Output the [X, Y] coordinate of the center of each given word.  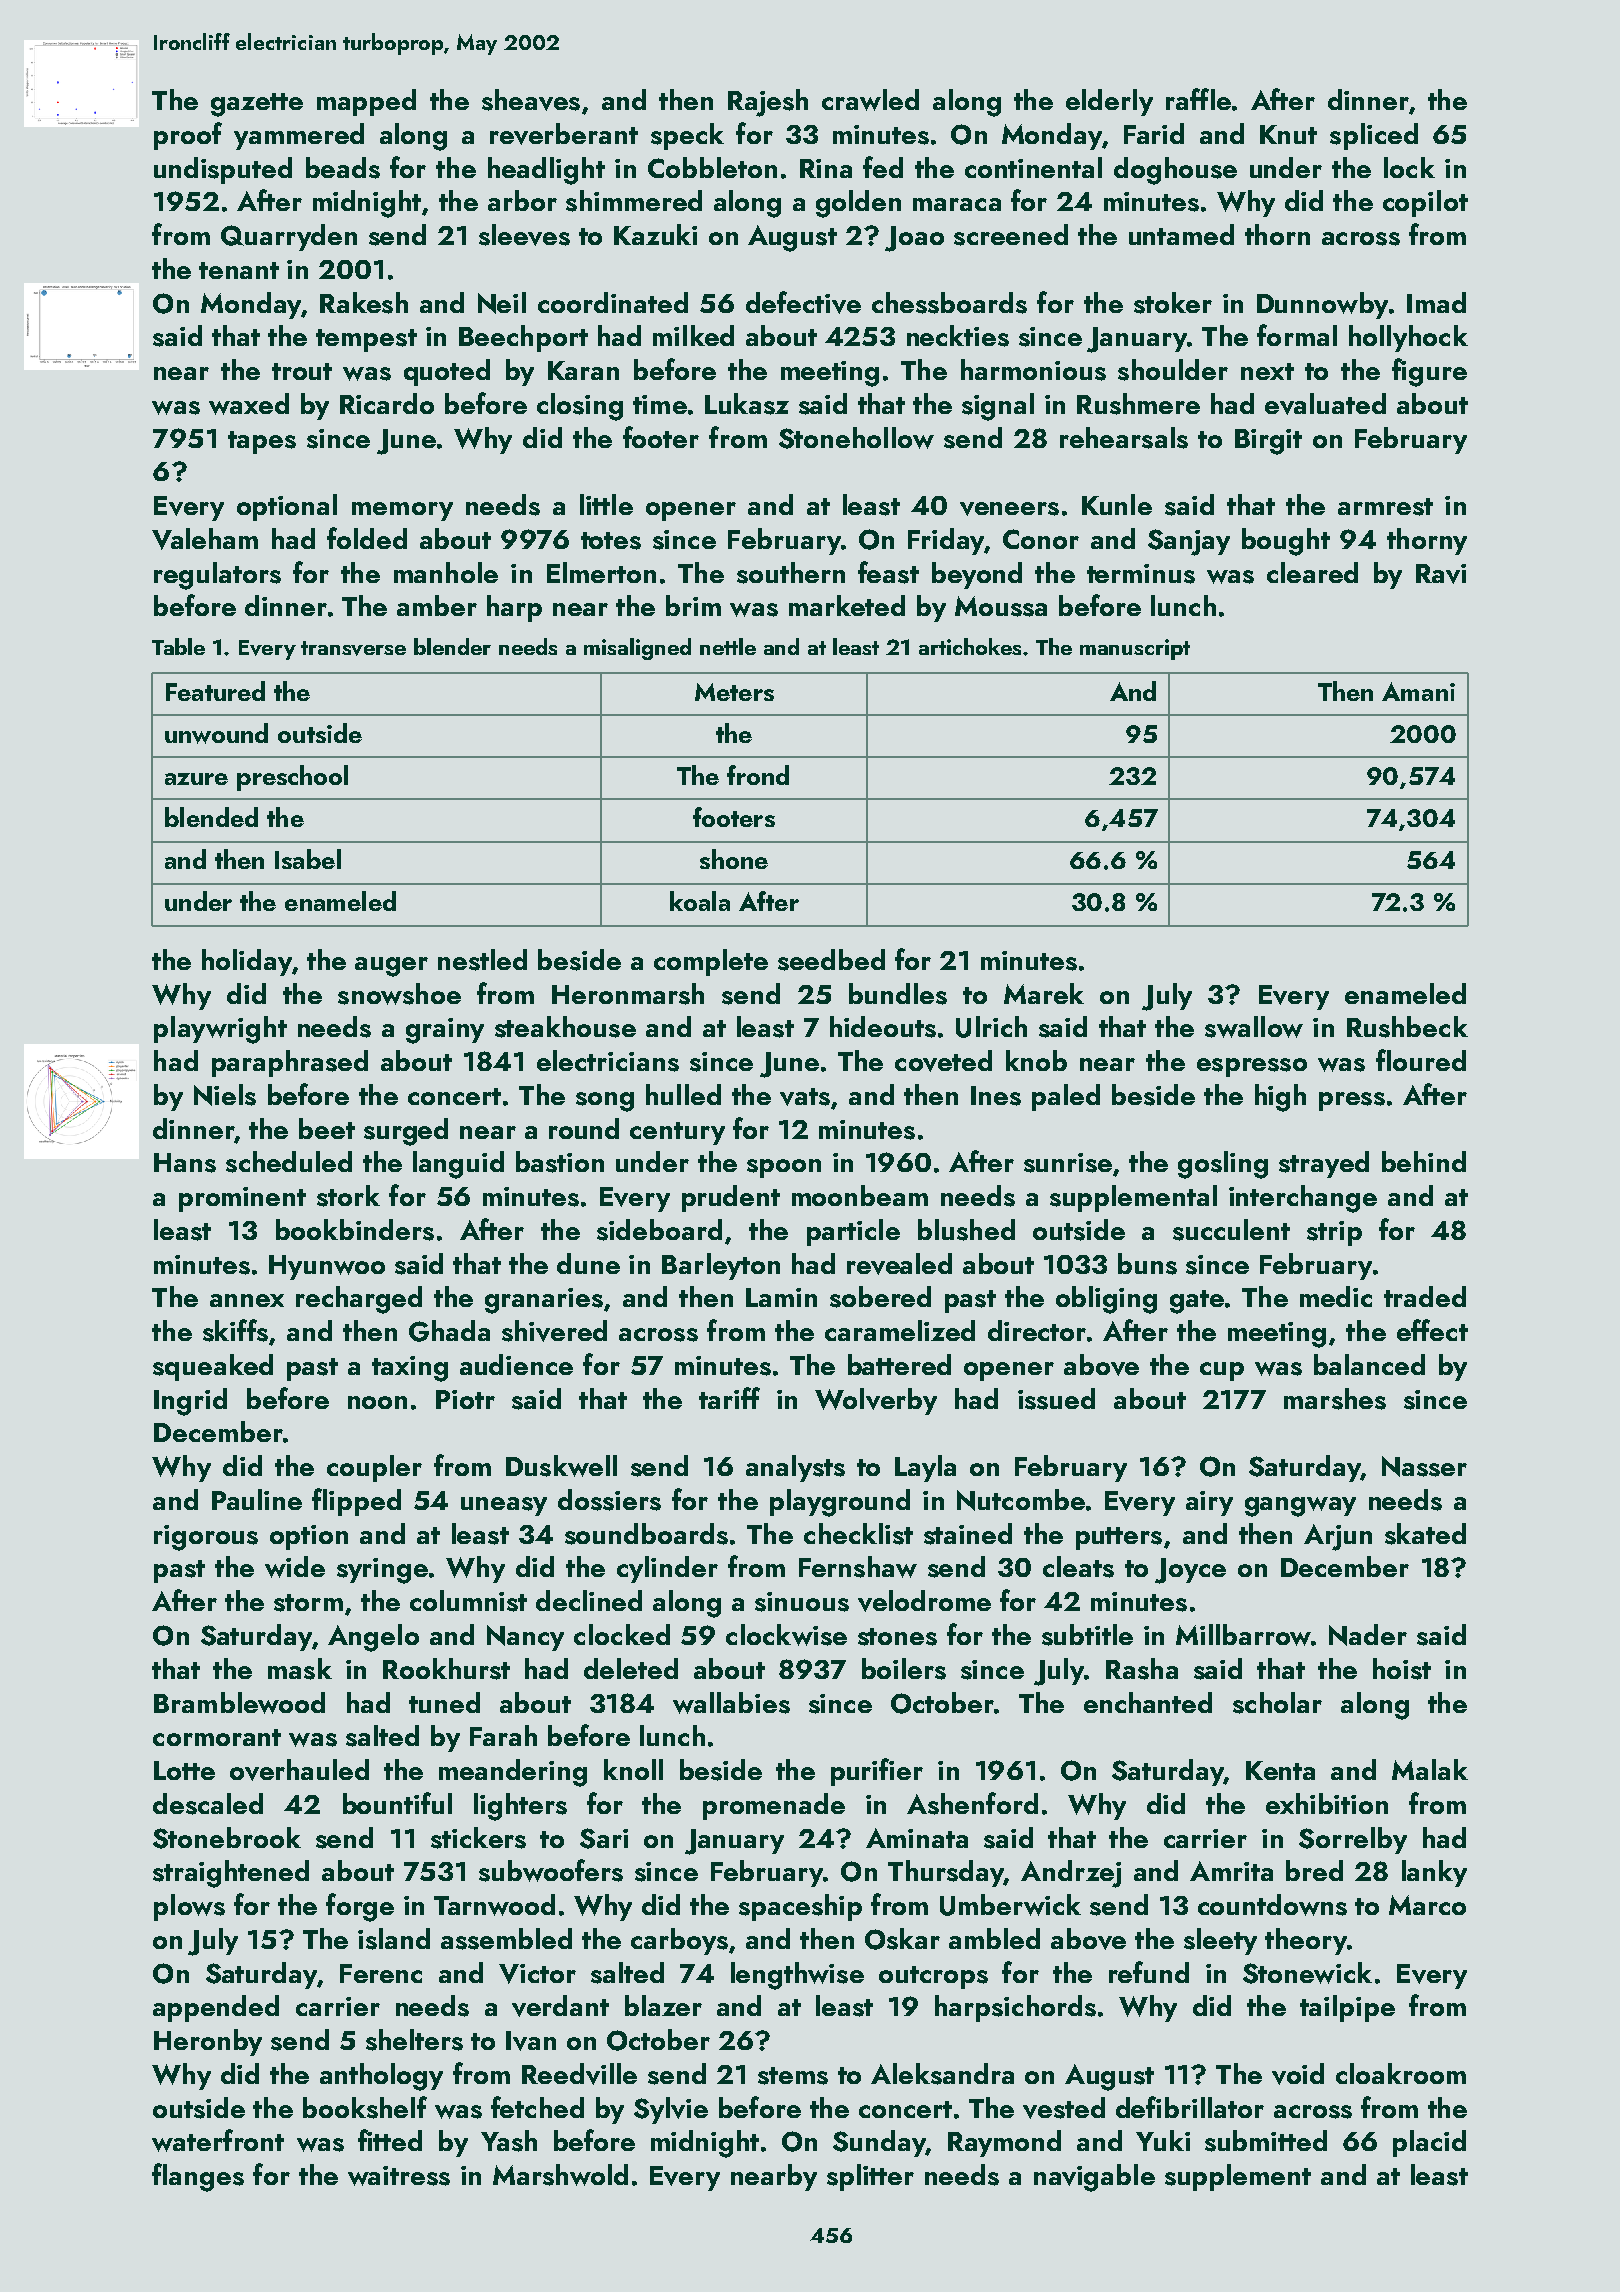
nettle [728, 646]
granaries [544, 1301]
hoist [1402, 1669]
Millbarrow [1243, 1635]
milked [693, 335]
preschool [292, 778]
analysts [795, 1468]
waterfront [218, 2140]
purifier [877, 1772]
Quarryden [289, 237]
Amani [1418, 691]
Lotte [184, 1770]
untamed [1181, 234]
